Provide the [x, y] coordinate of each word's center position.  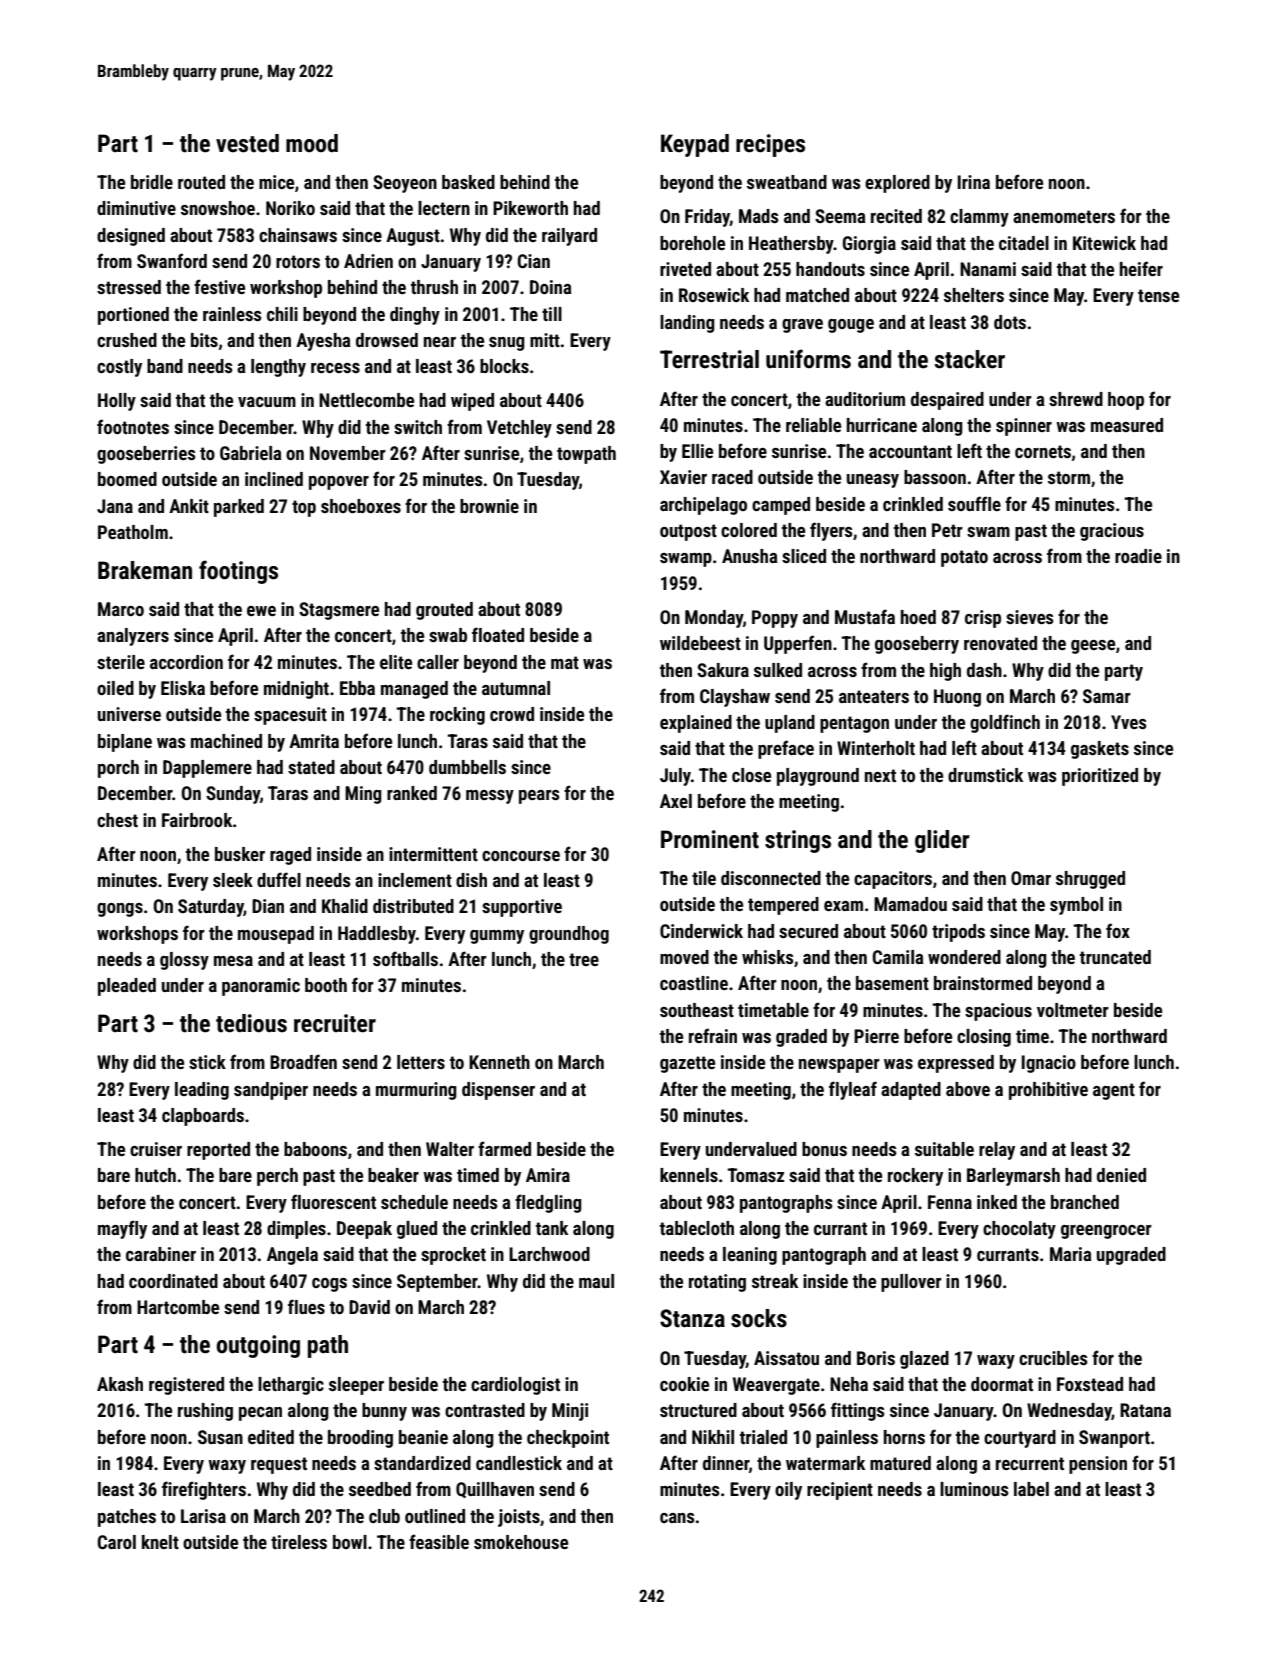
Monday [714, 619]
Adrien [368, 261]
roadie [1138, 556]
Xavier [683, 477]
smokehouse [521, 1542]
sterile [121, 662]
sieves [1030, 617]
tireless [299, 1542]
